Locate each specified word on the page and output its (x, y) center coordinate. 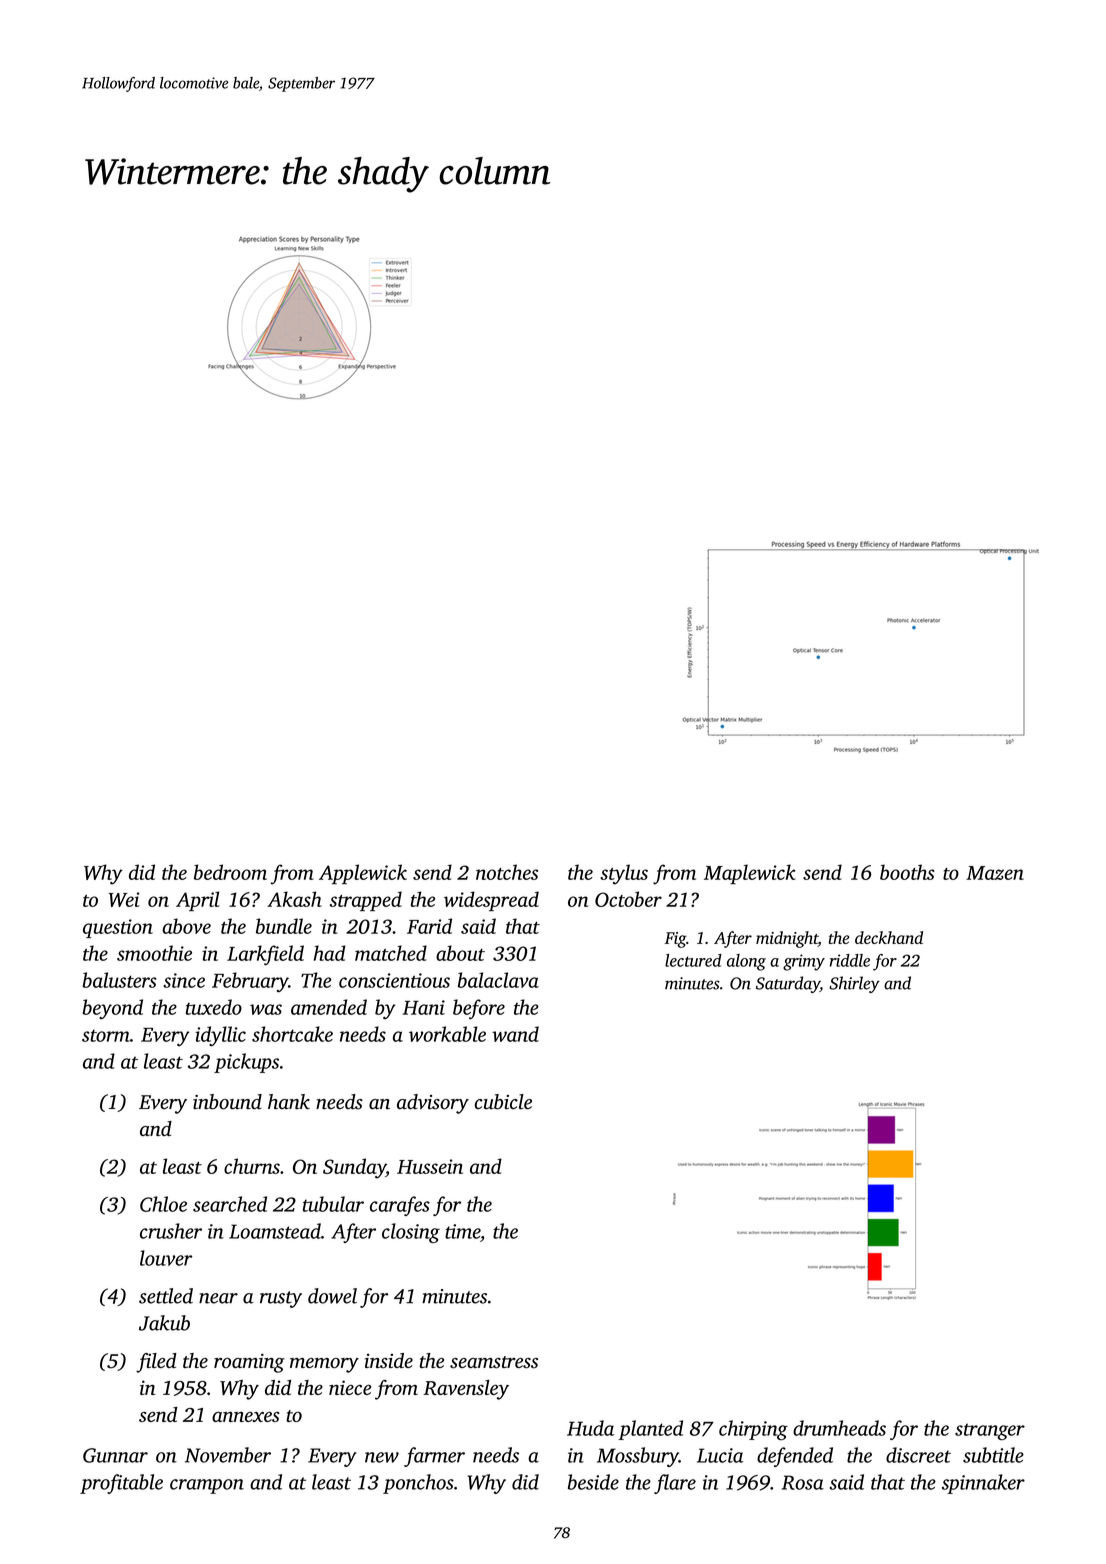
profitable (121, 1484)
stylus (624, 874)
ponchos (418, 1484)
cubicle (503, 1102)
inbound (227, 1102)
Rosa (803, 1482)
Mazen (995, 873)
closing (411, 1233)
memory (324, 1365)
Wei (124, 899)
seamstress (494, 1362)
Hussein (430, 1166)
